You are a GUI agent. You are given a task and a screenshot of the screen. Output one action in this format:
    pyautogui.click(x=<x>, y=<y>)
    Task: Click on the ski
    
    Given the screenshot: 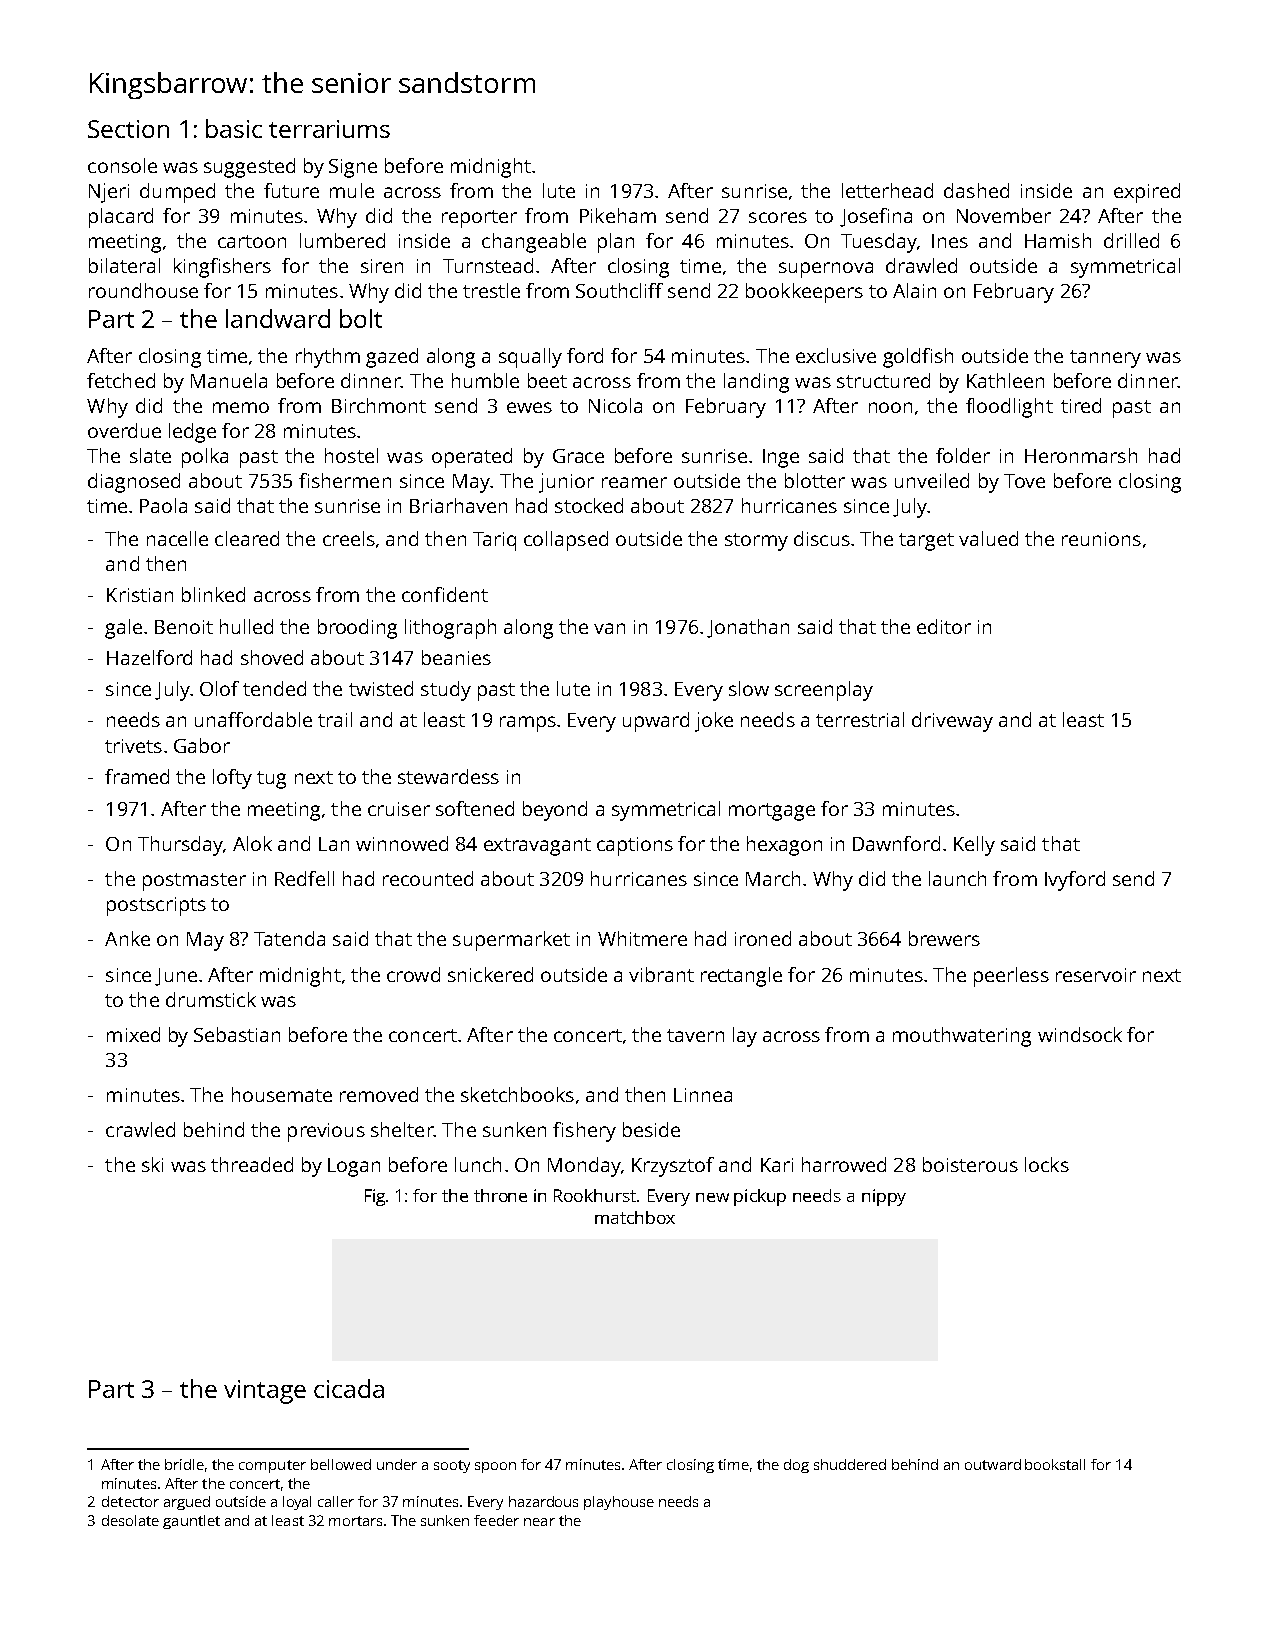 What is the action you would take?
    pyautogui.click(x=152, y=1164)
